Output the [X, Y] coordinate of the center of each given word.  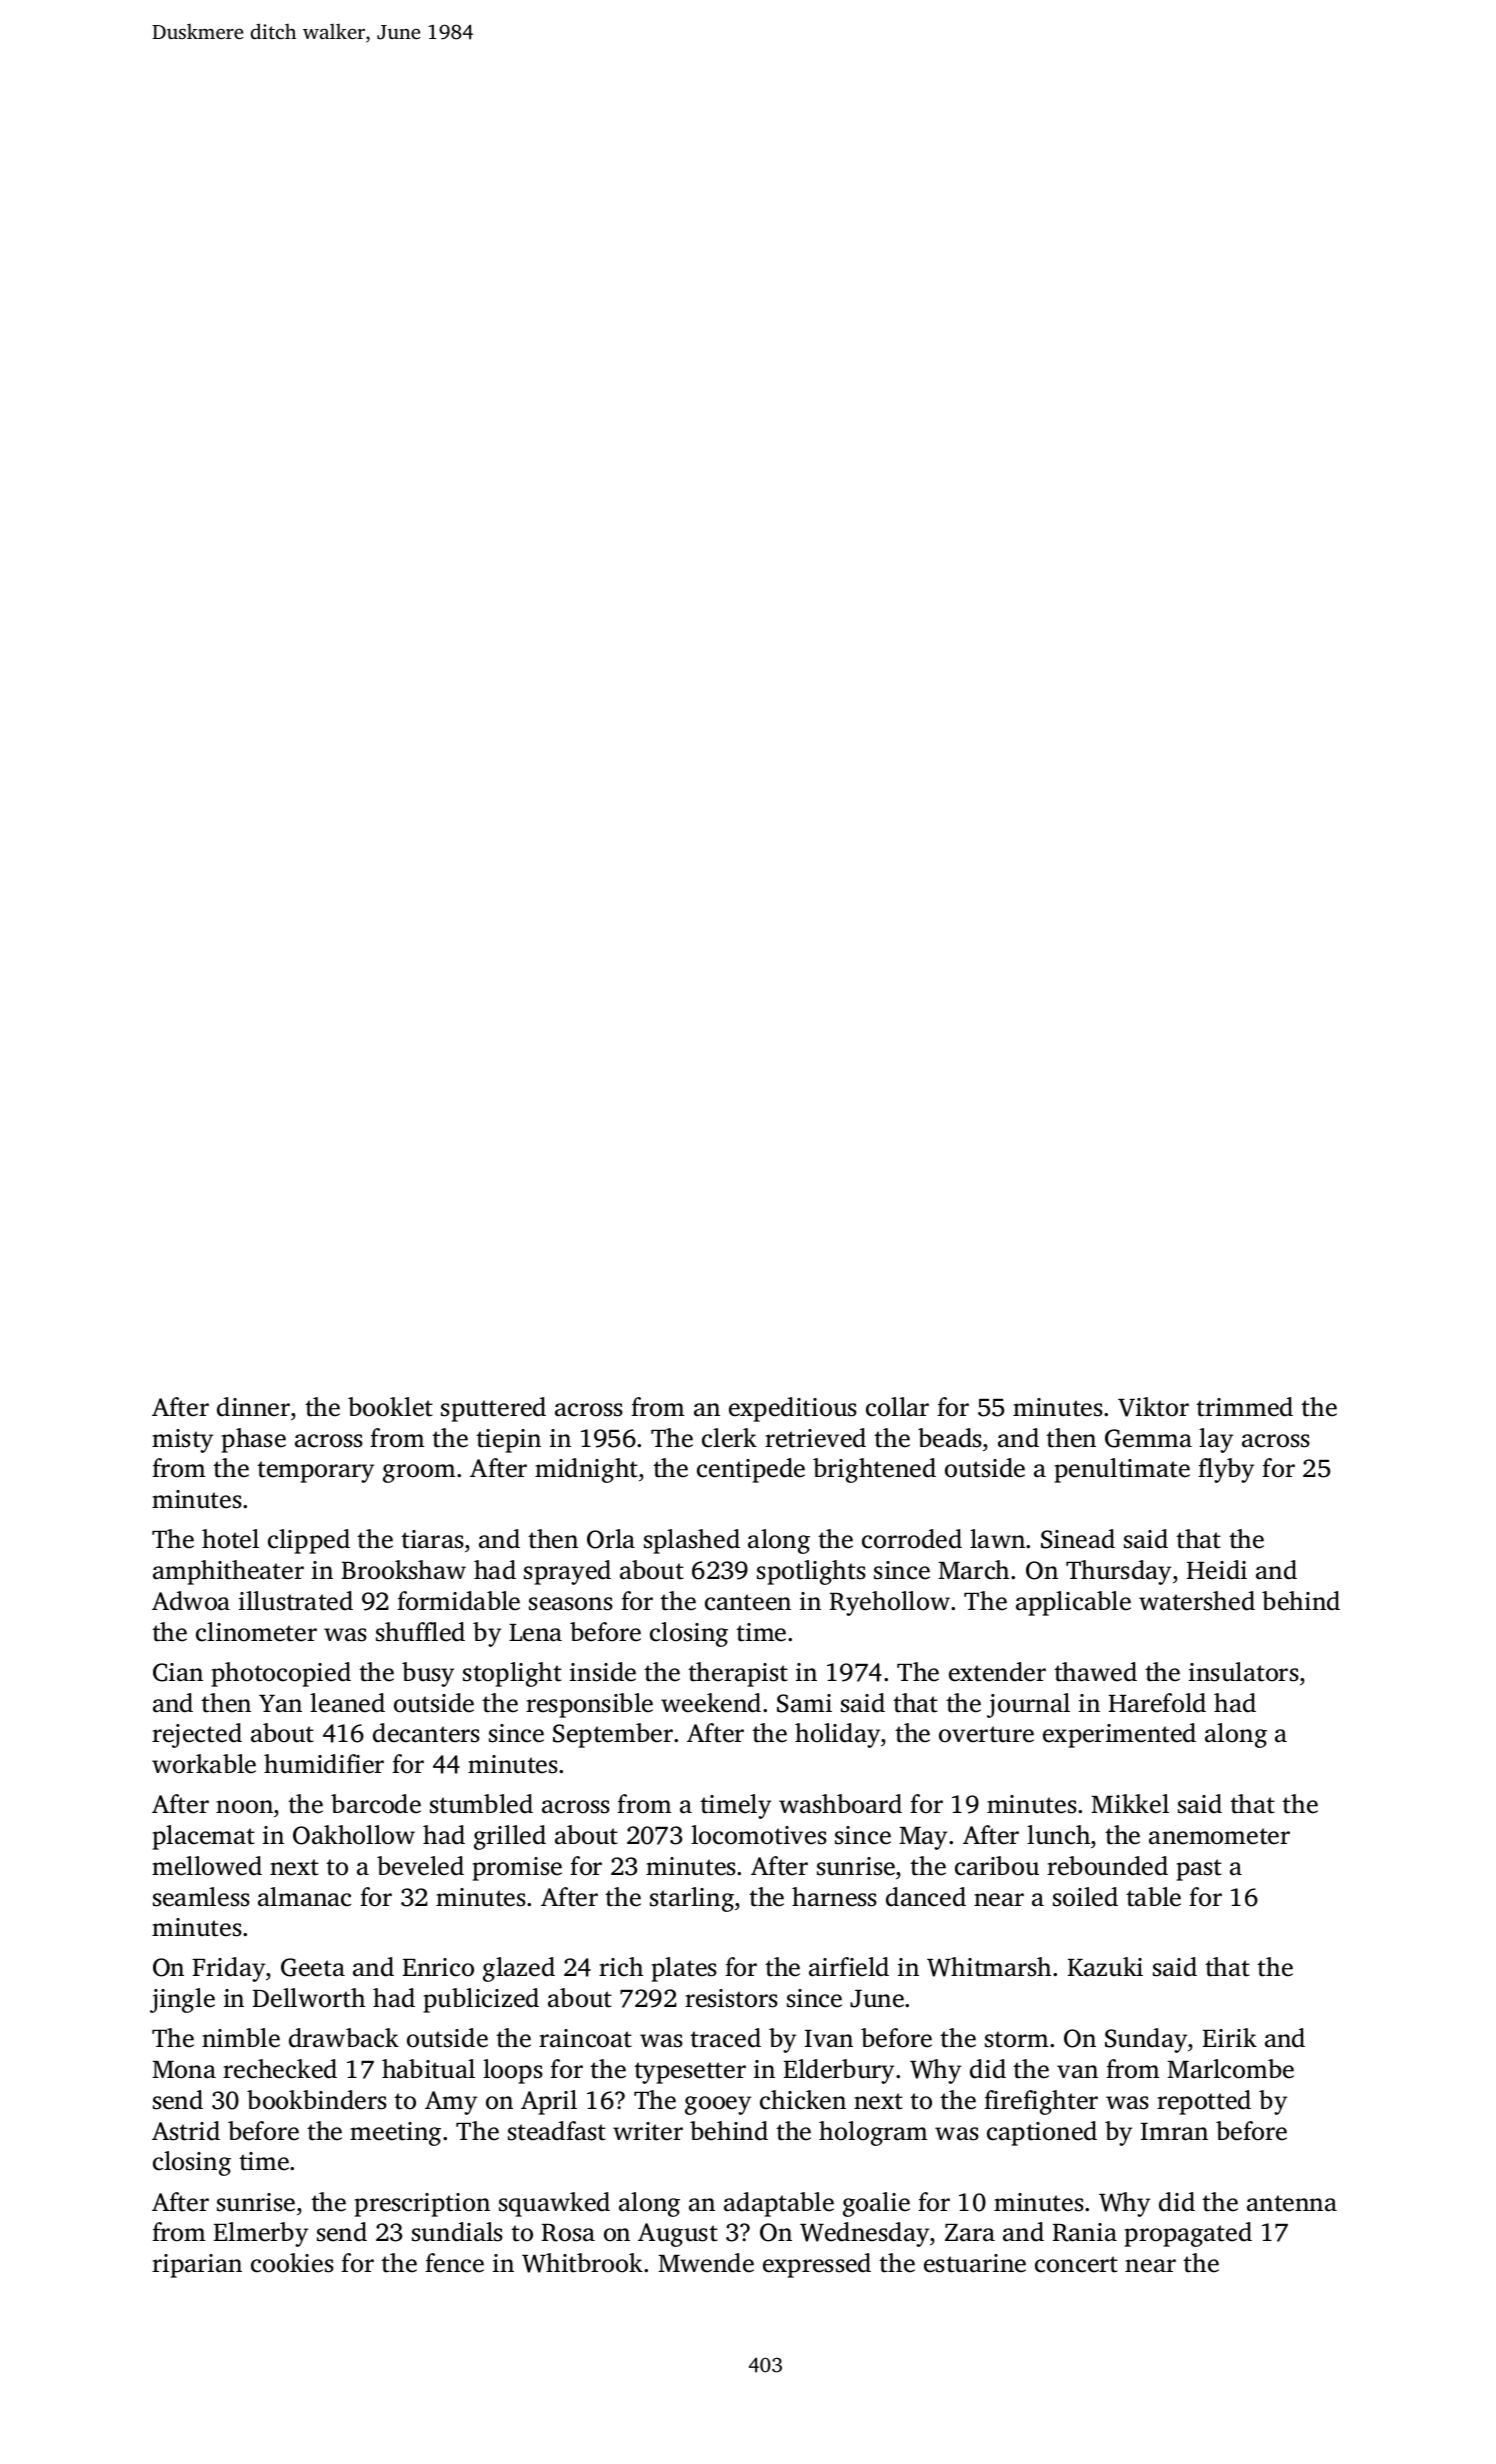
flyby [1226, 1470]
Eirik [1230, 2037]
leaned [347, 1703]
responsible [589, 1705]
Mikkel [1130, 1804]
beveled [420, 1866]
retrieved [815, 1438]
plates [684, 1969]
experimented [1119, 1735]
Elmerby [261, 2234]
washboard [840, 1804]
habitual [428, 2069]
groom [419, 1473]
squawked [554, 2204]
